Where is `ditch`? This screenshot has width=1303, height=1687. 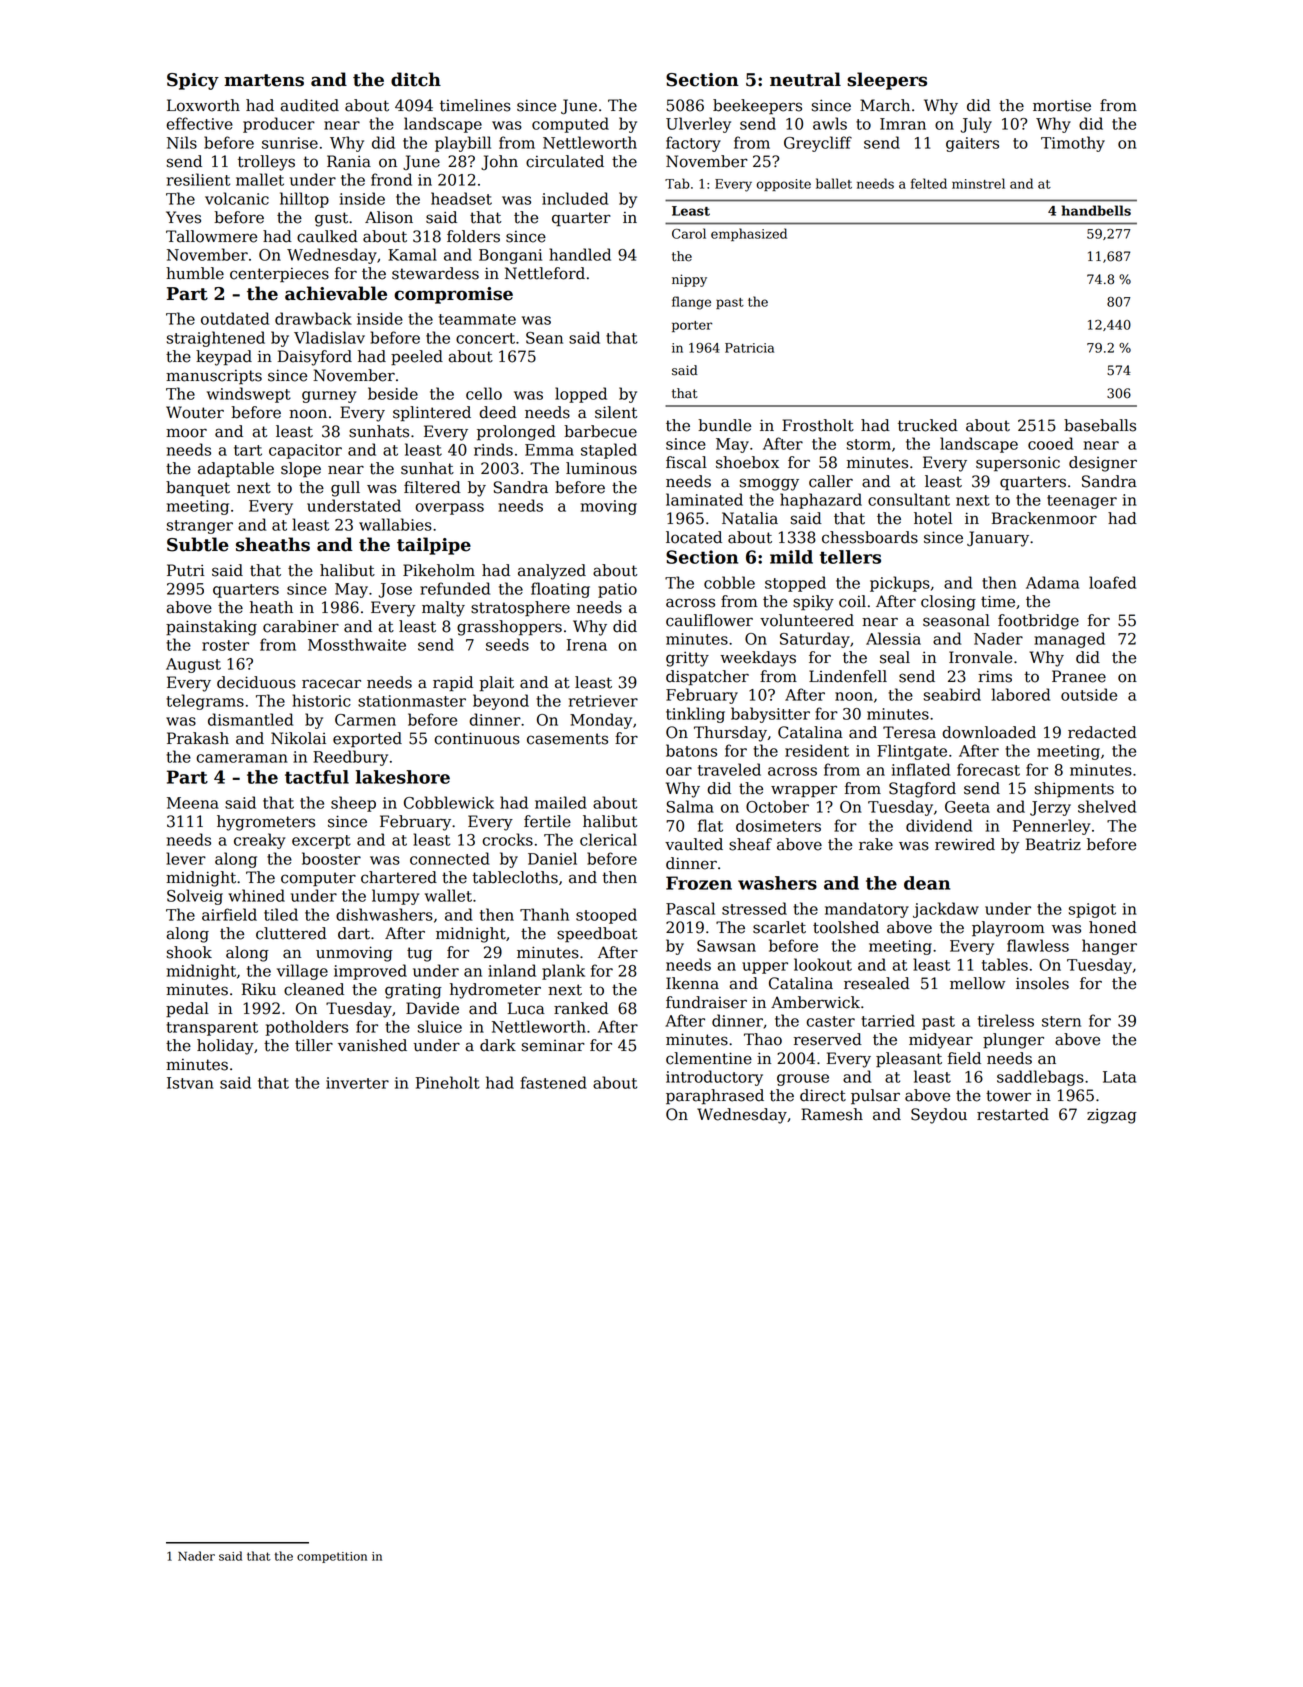
ditch is located at coordinates (416, 79).
